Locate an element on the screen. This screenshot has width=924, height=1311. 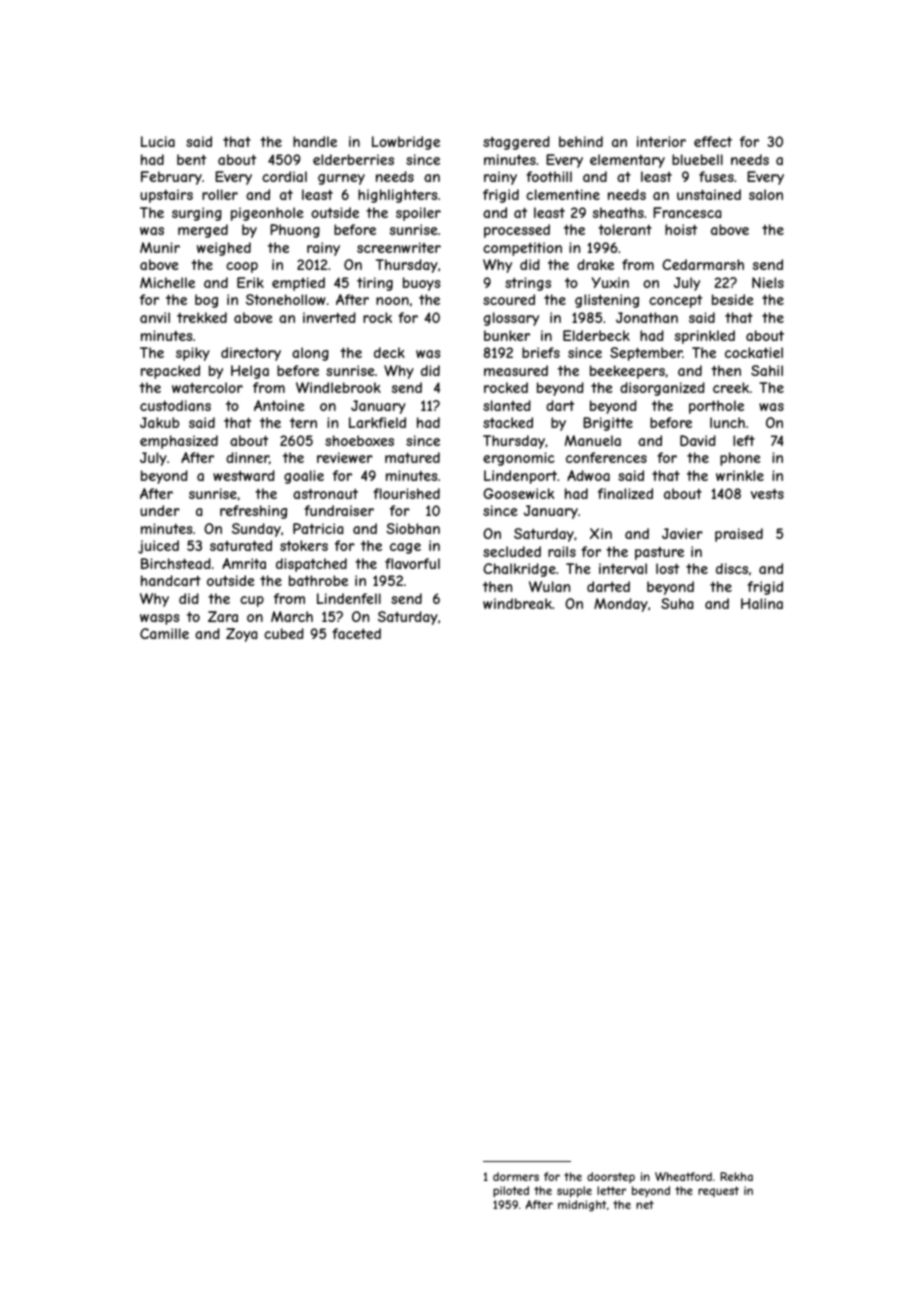
Zoya is located at coordinates (242, 635).
